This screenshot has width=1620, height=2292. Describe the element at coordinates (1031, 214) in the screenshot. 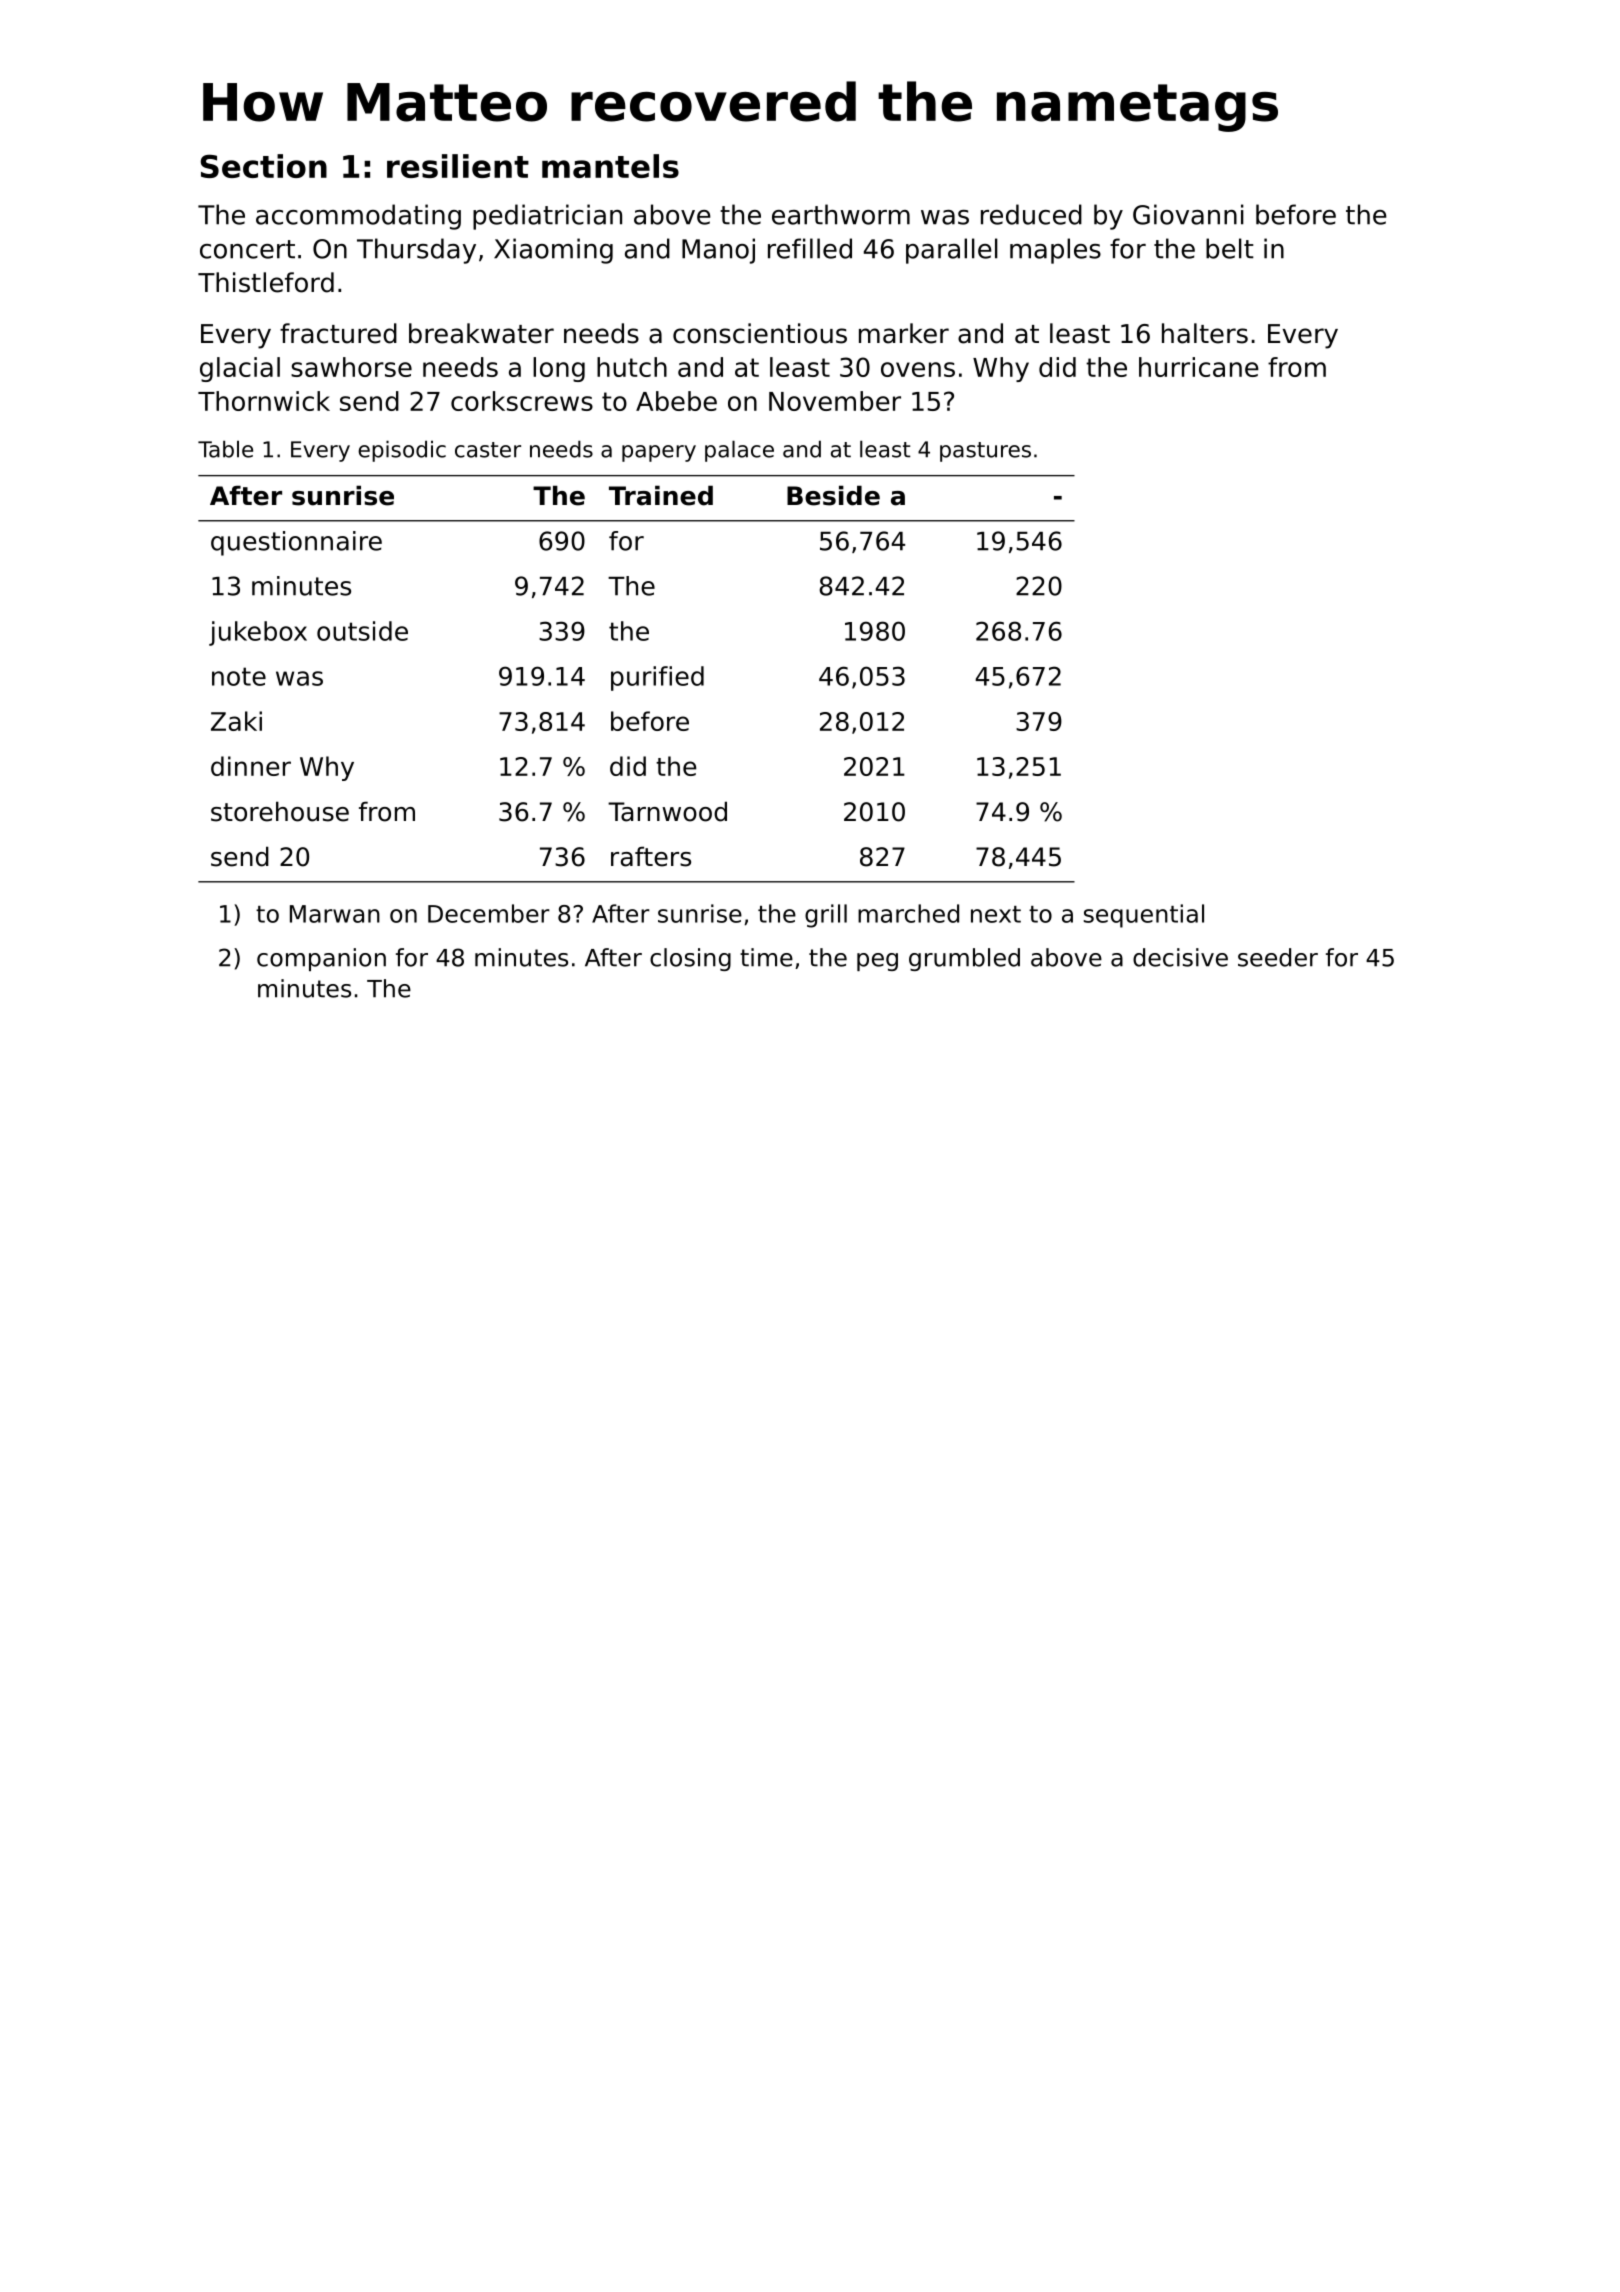

I see `reduced` at that location.
